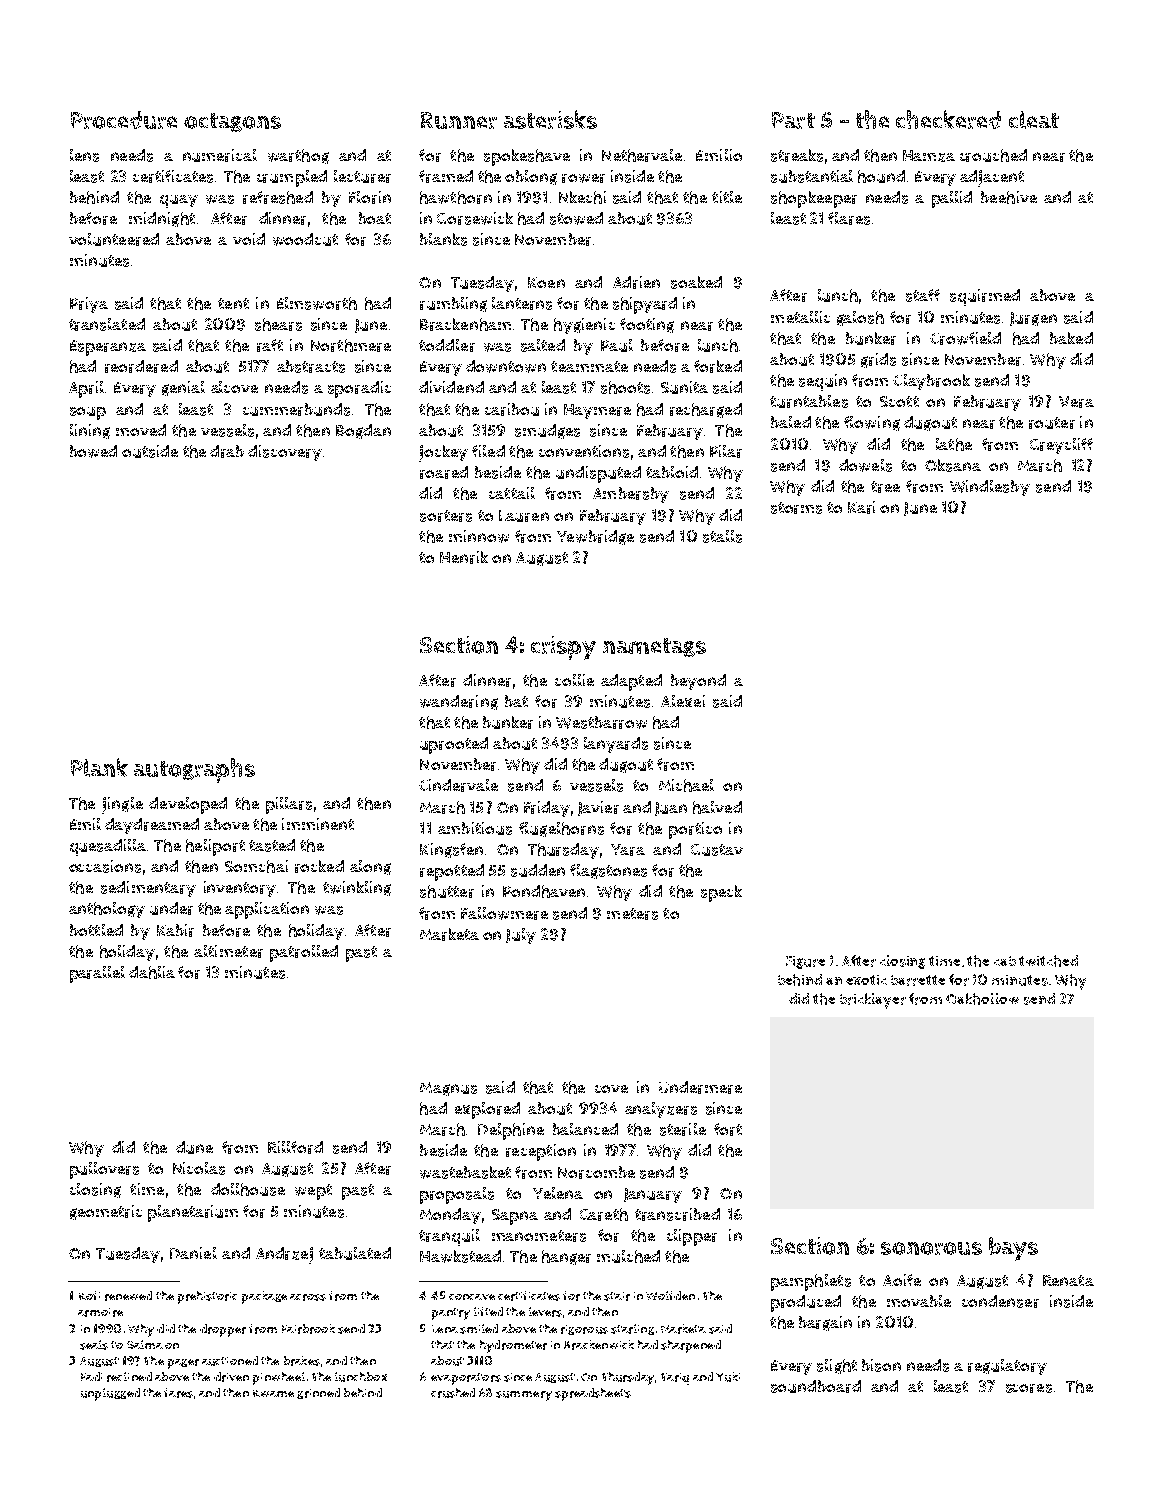 This screenshot has width=1162, height=1503. Describe the element at coordinates (302, 1361) in the screenshot. I see `brakes` at that location.
